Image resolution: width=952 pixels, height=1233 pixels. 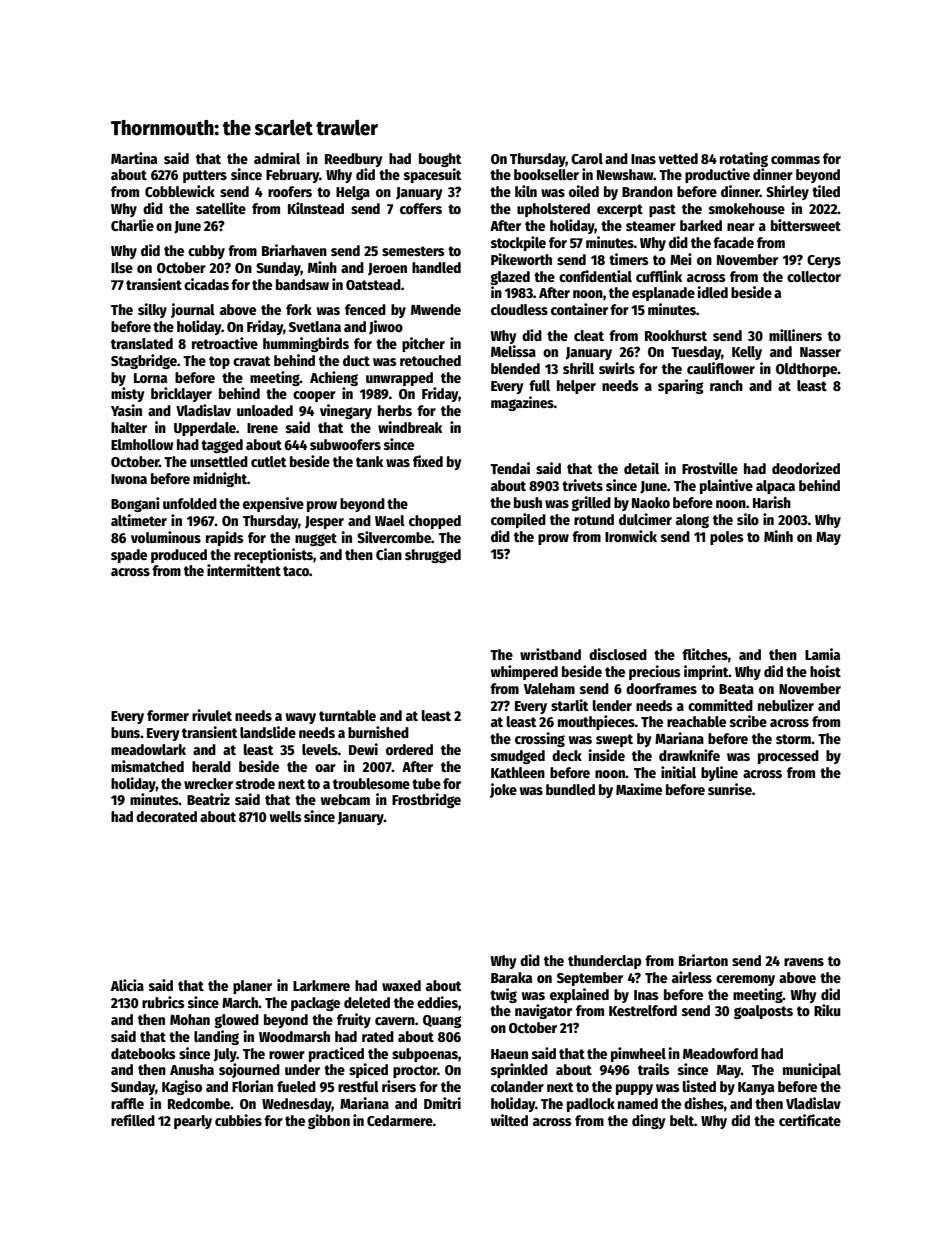 What do you see at coordinates (238, 1120) in the screenshot?
I see `cubbies` at bounding box center [238, 1120].
